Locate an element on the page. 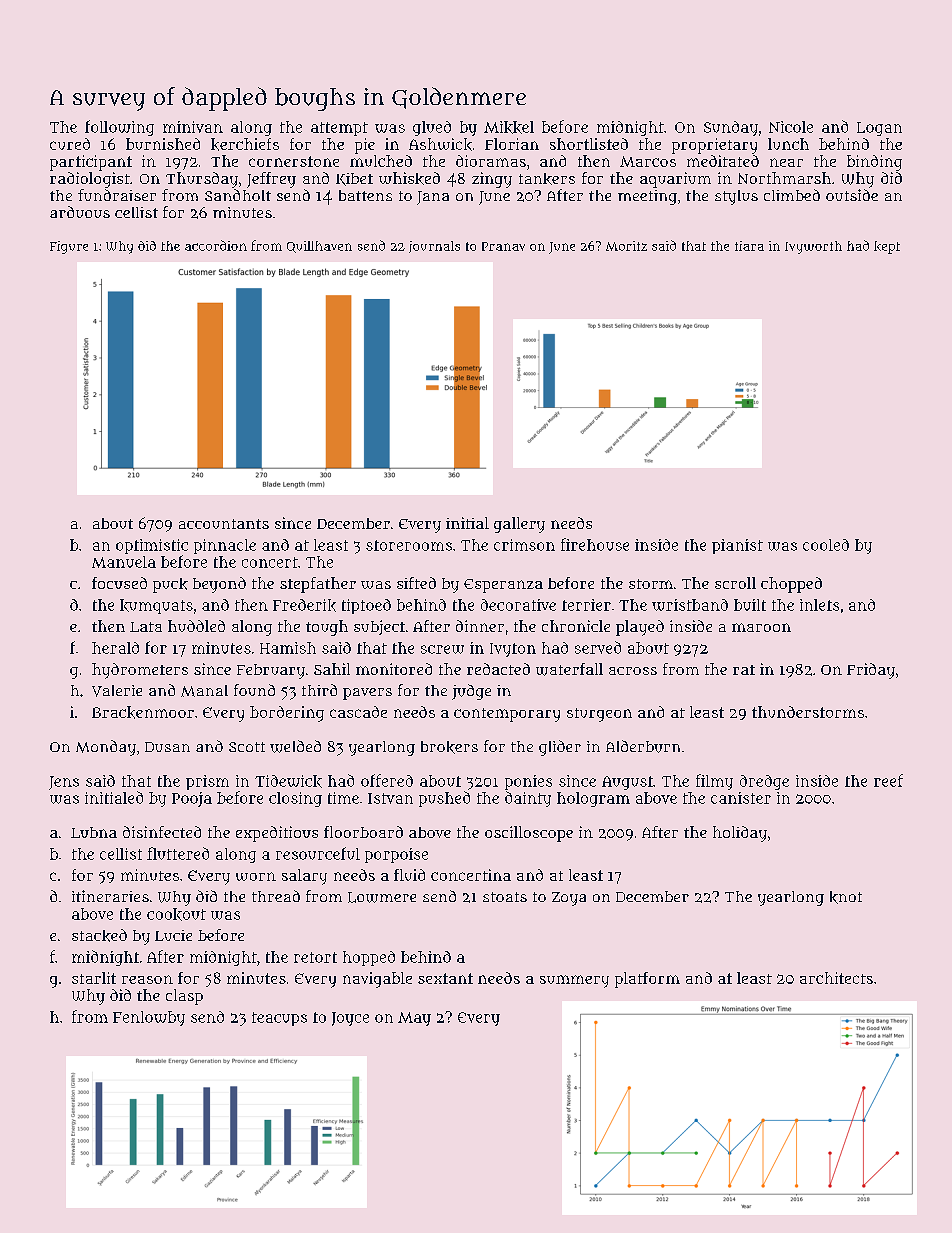 The image size is (952, 1233). Ivyworth is located at coordinates (813, 247).
